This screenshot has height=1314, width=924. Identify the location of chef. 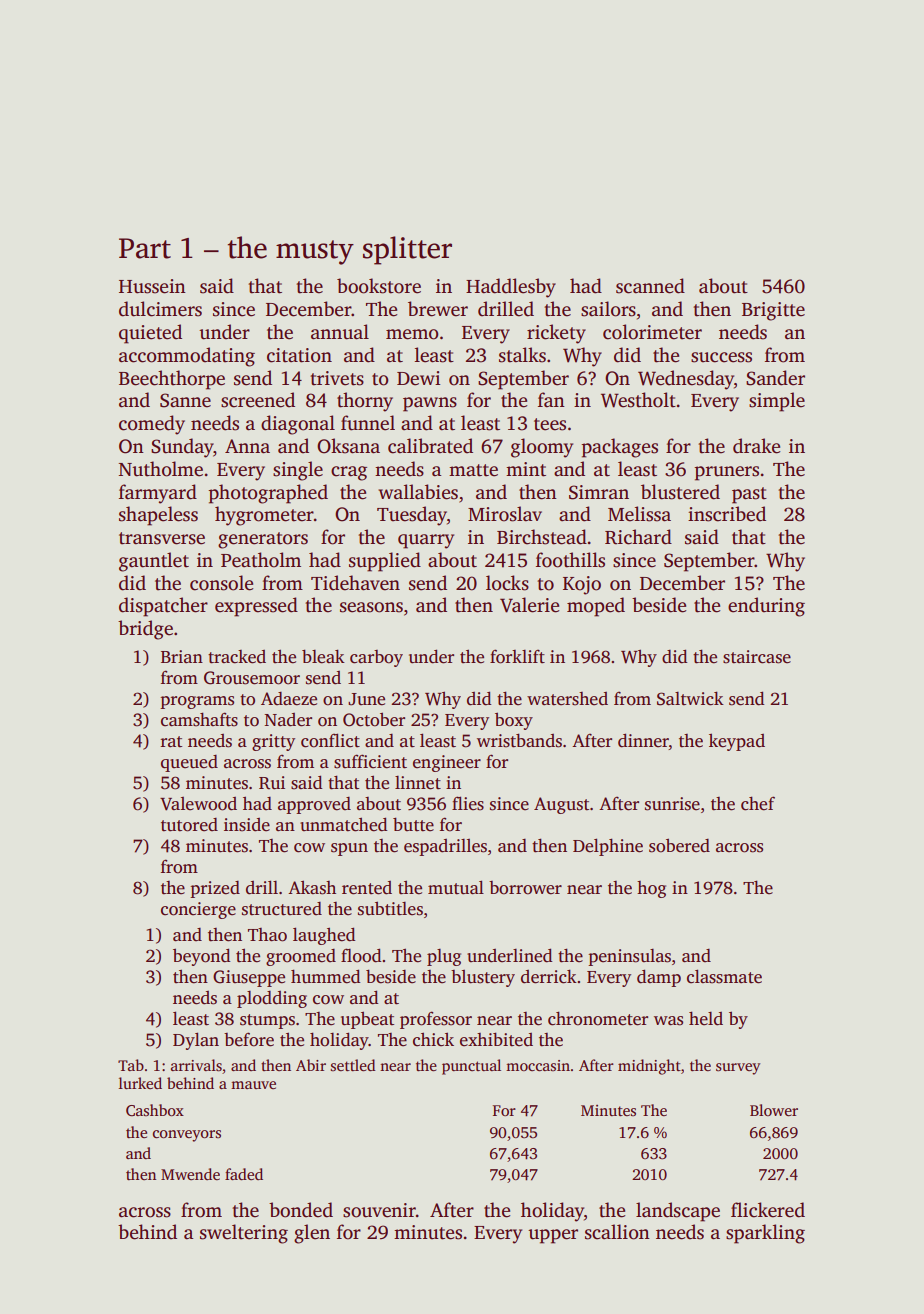
(758, 803).
